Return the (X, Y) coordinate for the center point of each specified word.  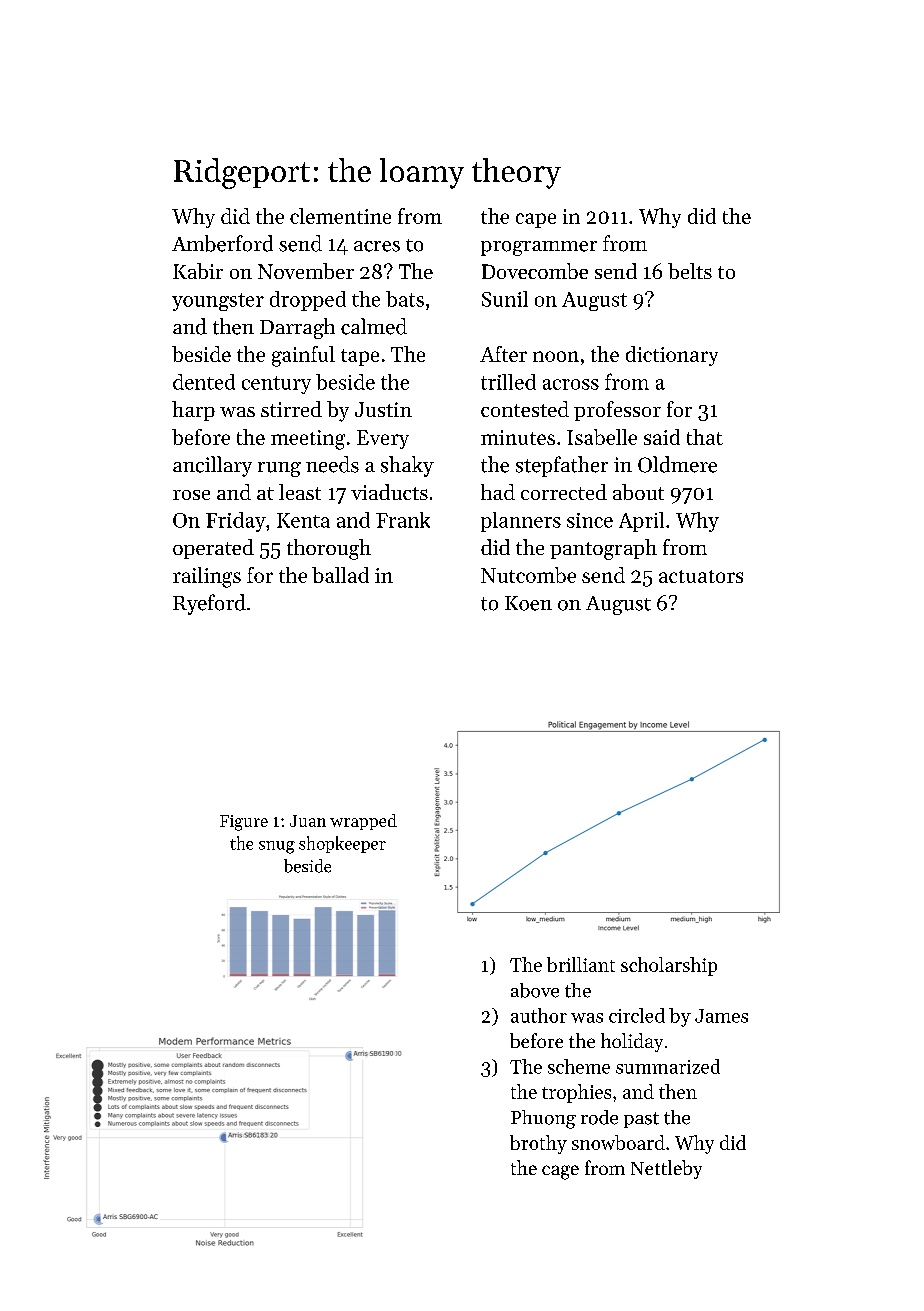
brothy (538, 1144)
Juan (308, 821)
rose (191, 495)
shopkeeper (342, 844)
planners (521, 522)
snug (277, 847)
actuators (701, 576)
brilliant (581, 964)
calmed (374, 326)
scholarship (669, 966)
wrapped (363, 822)
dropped (308, 301)
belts (690, 271)
